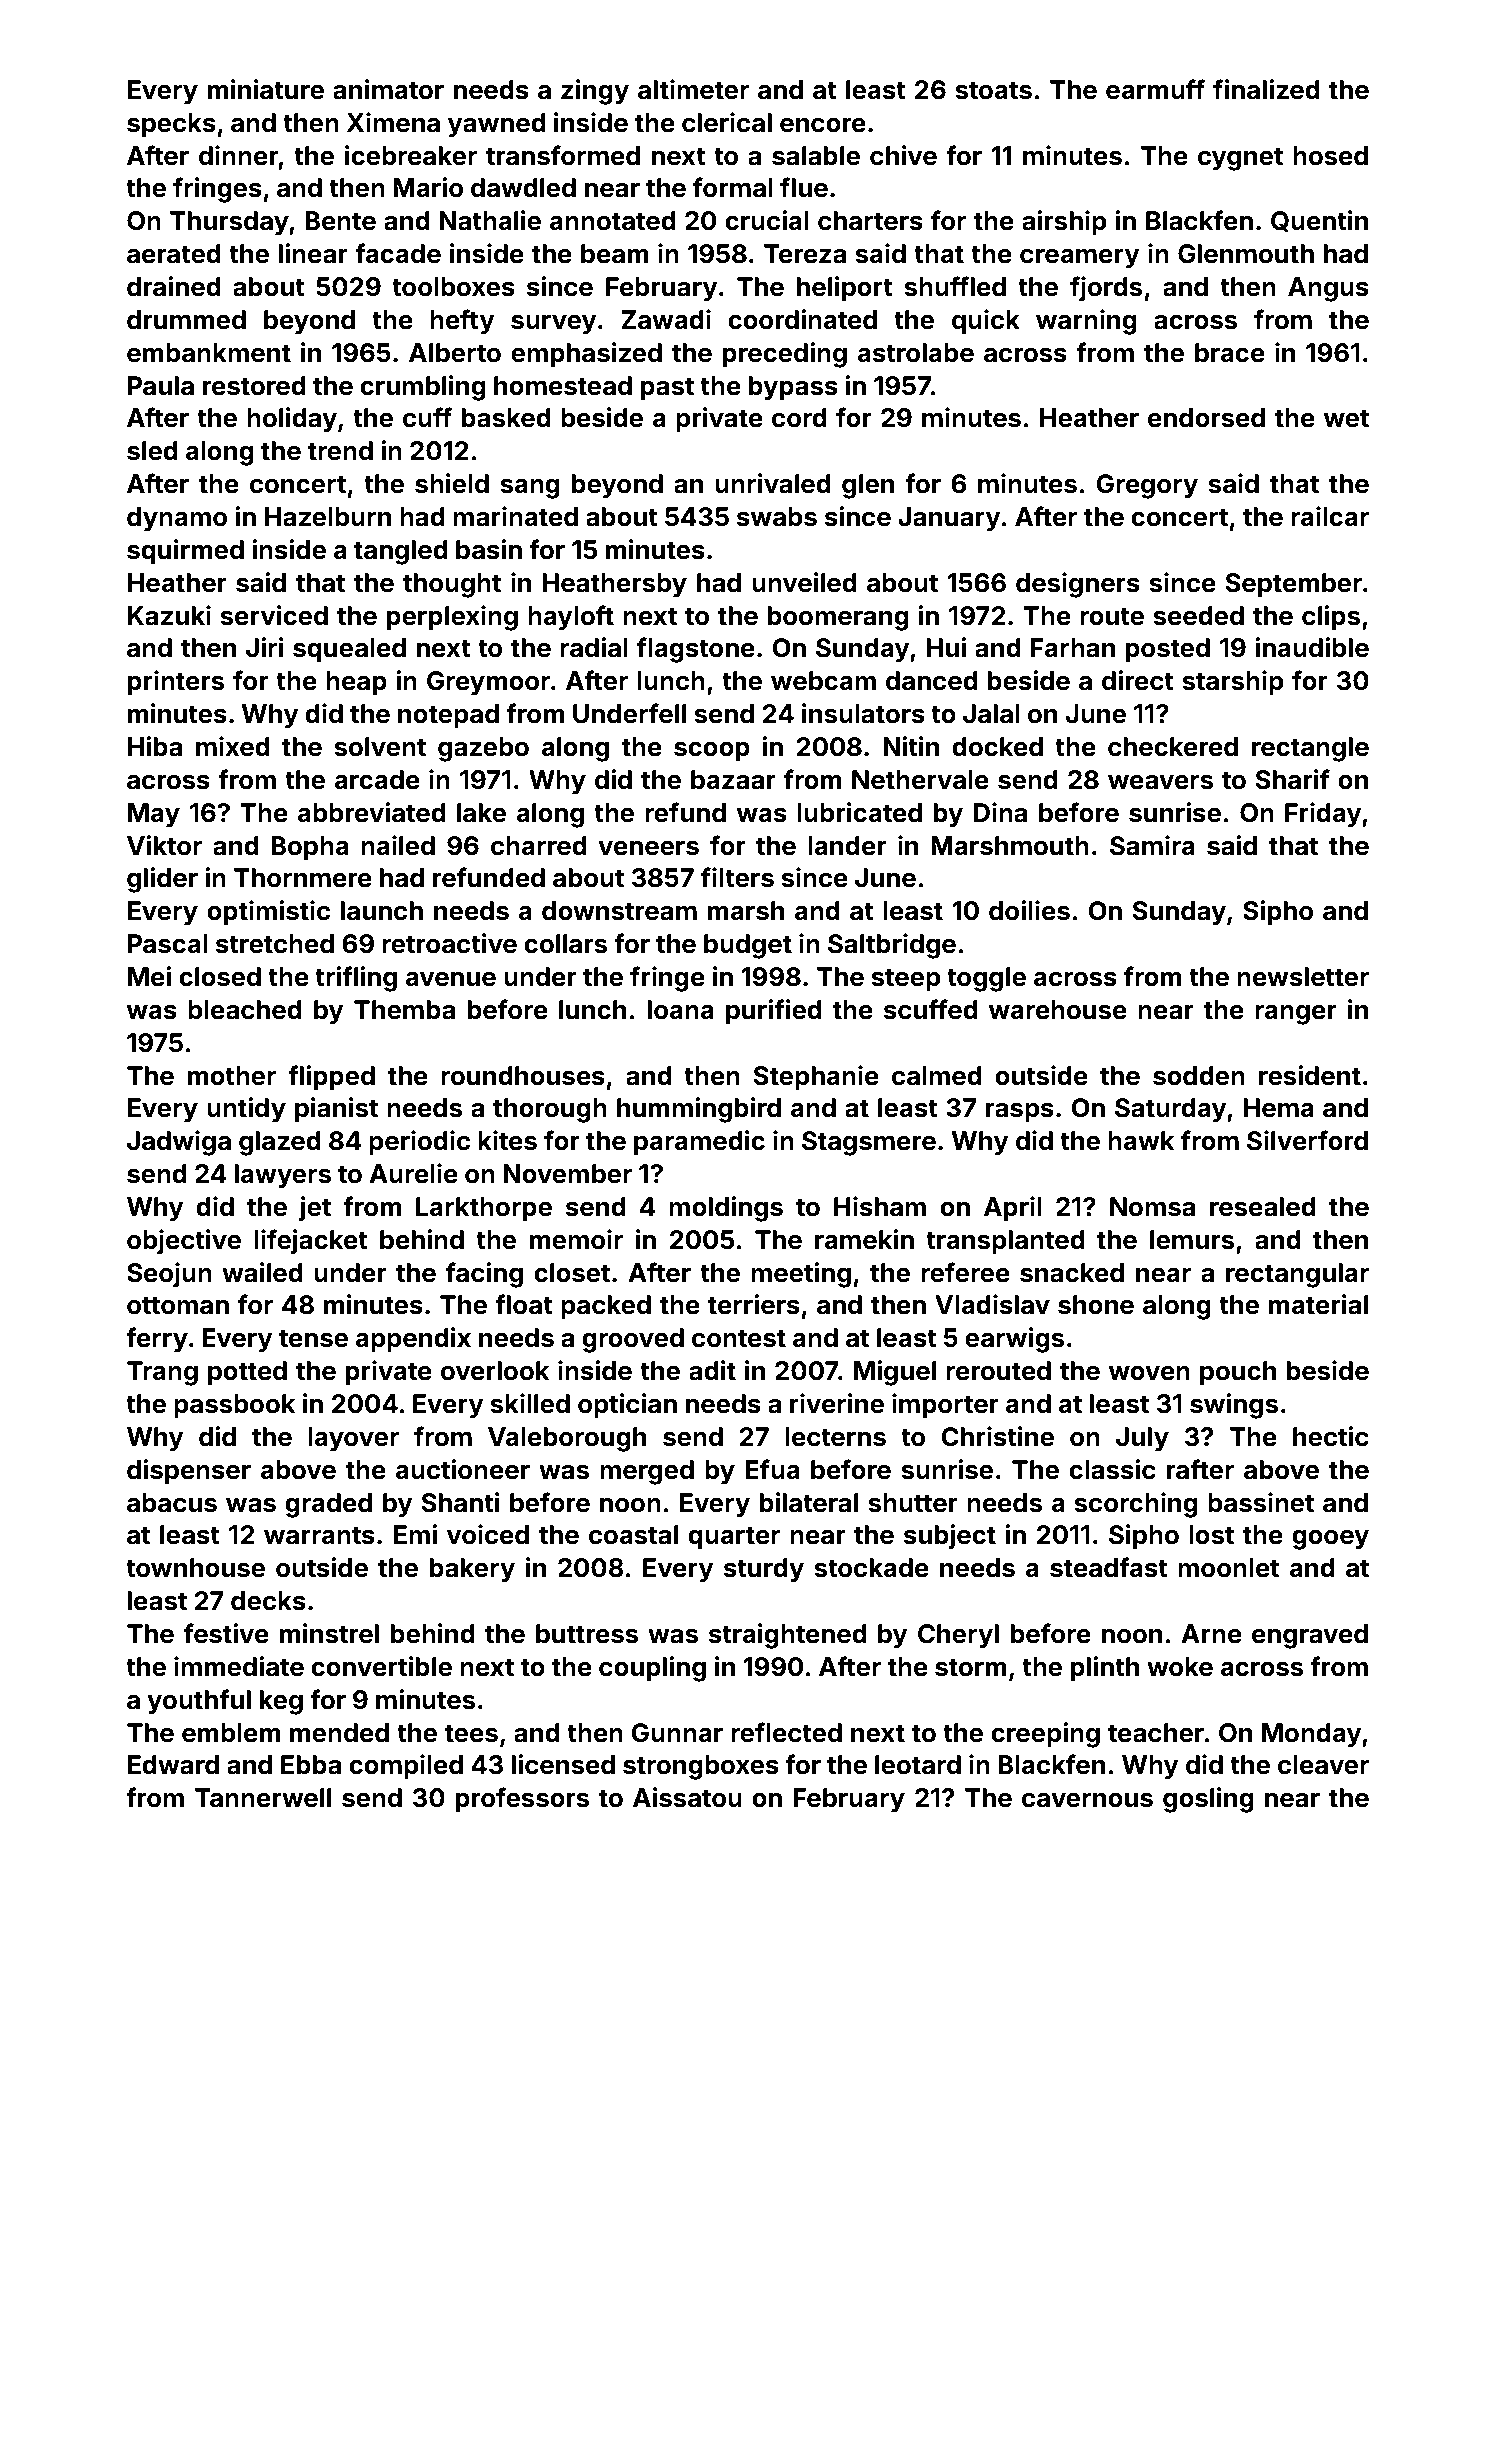 This document has height=2464, width=1496. What do you see at coordinates (1323, 815) in the document?
I see `Friday` at bounding box center [1323, 815].
